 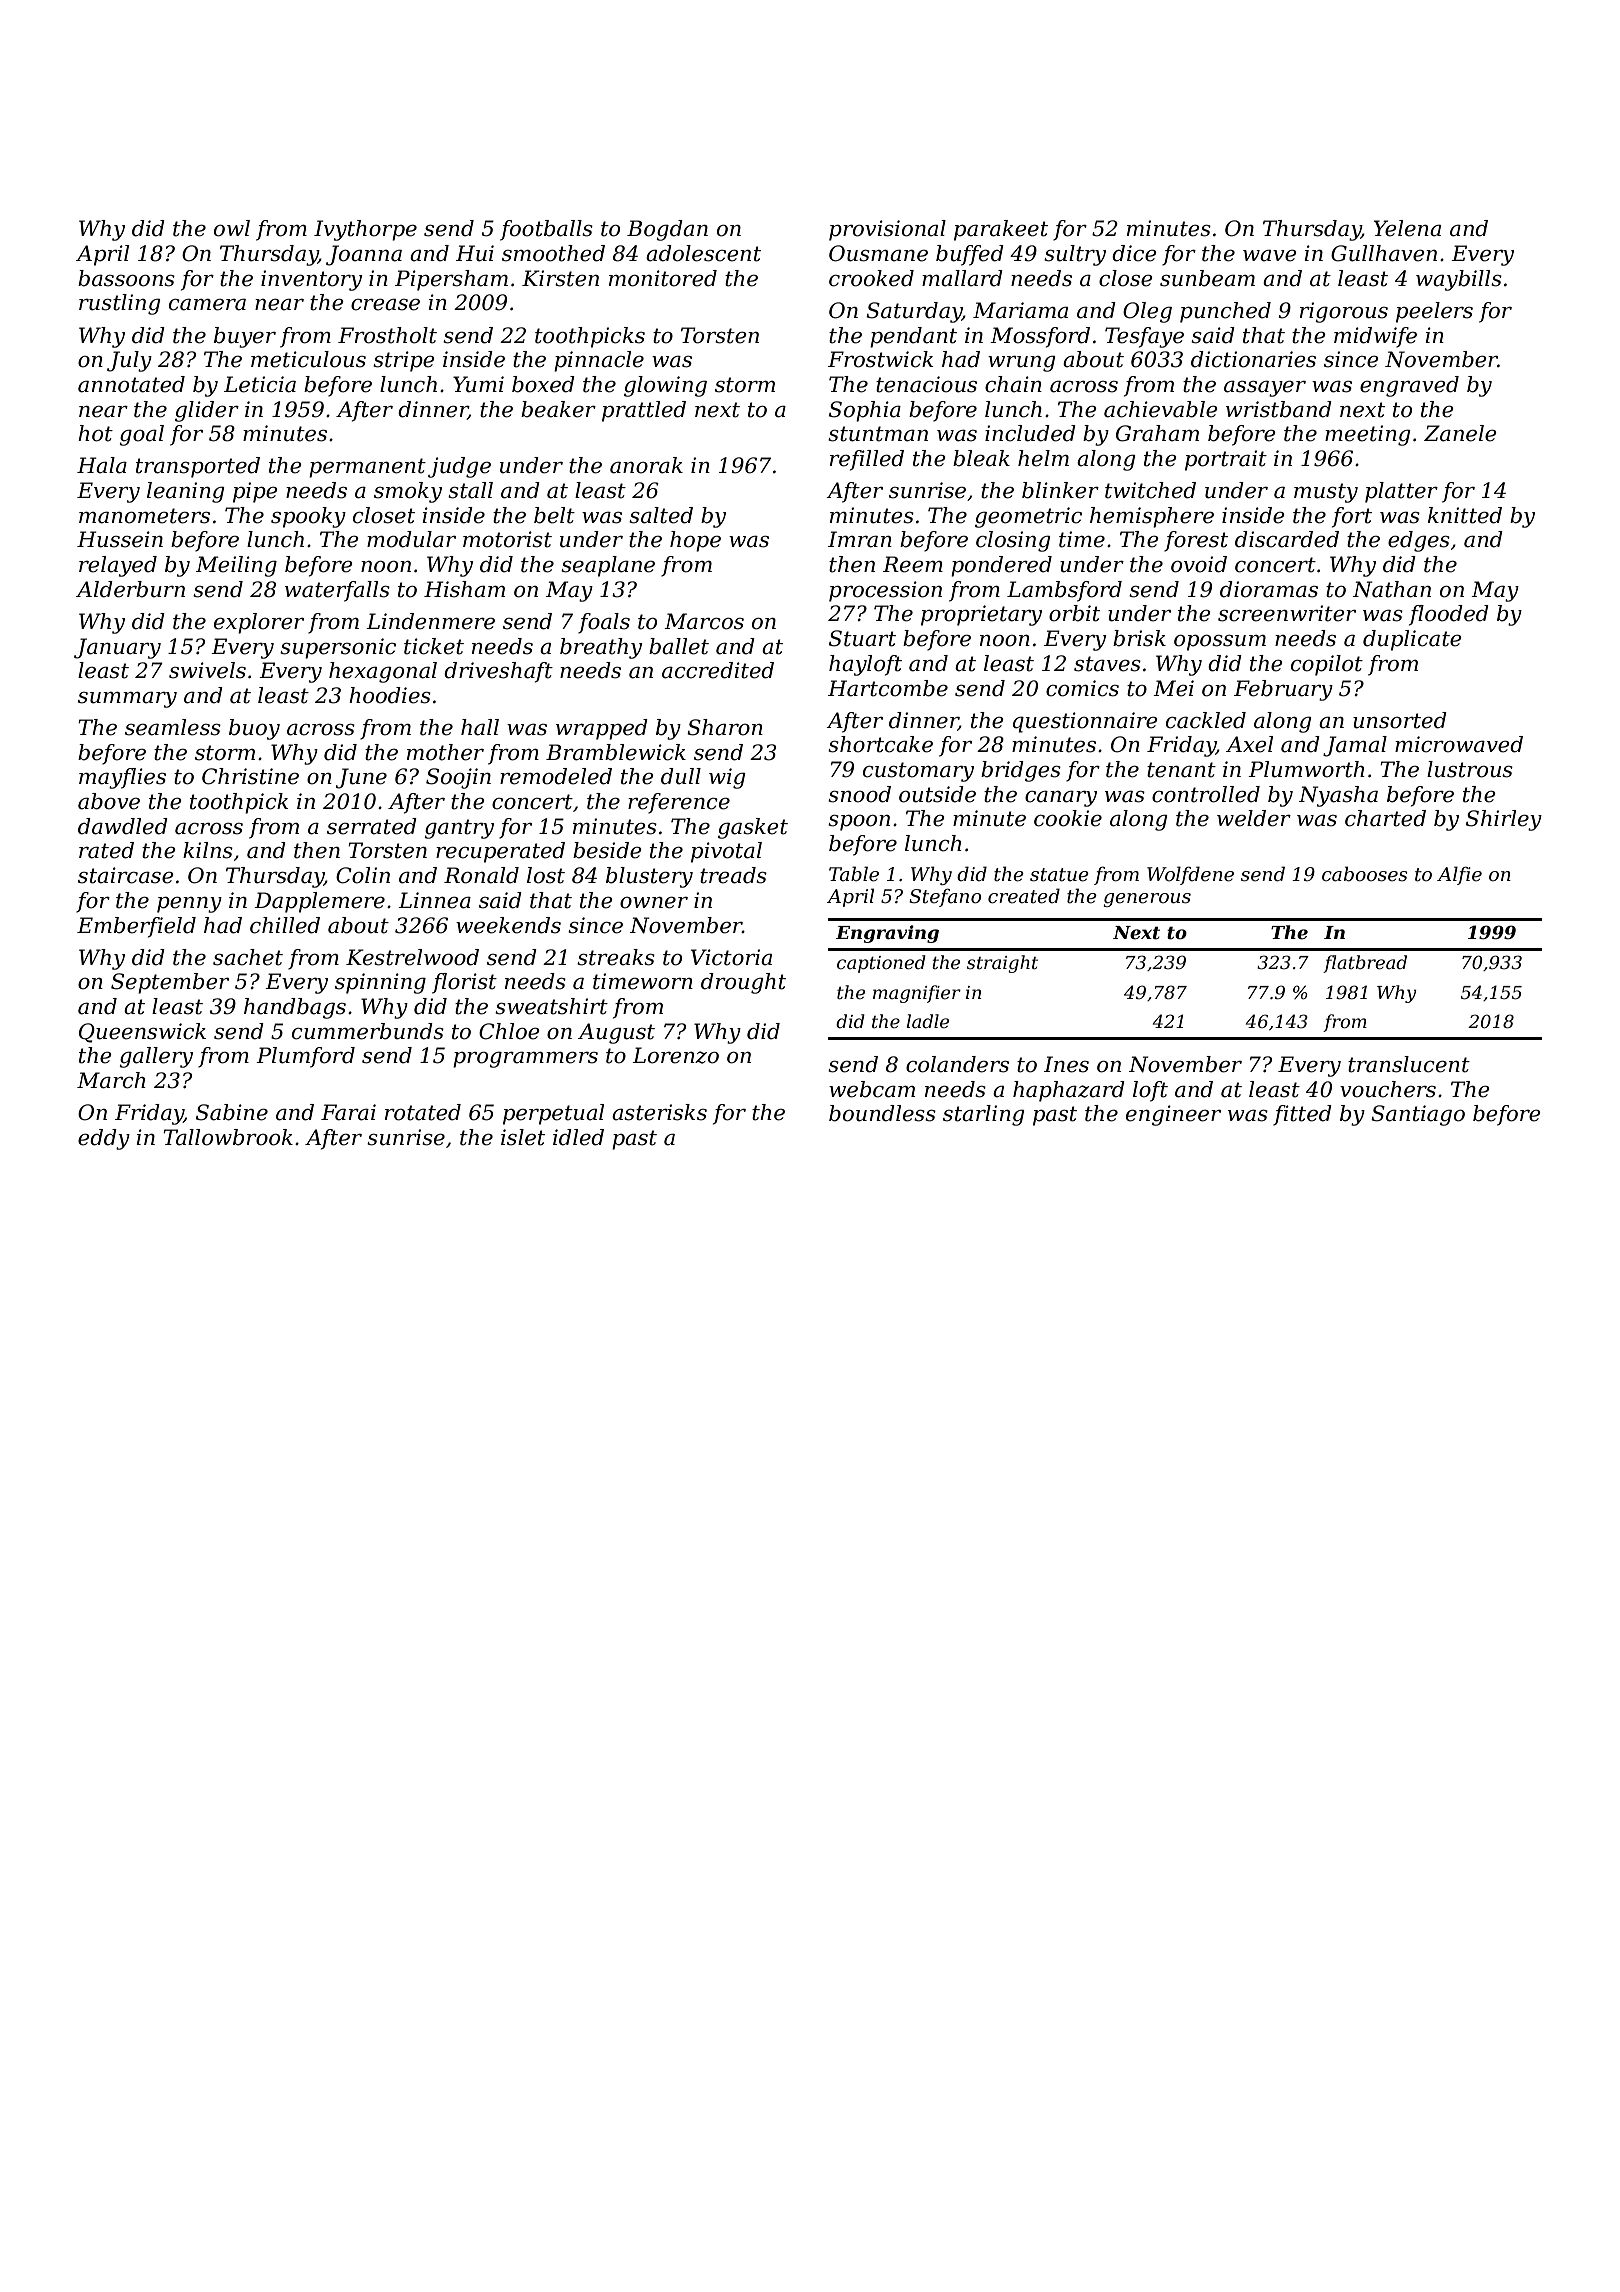 I want to click on staircase, so click(x=126, y=875).
